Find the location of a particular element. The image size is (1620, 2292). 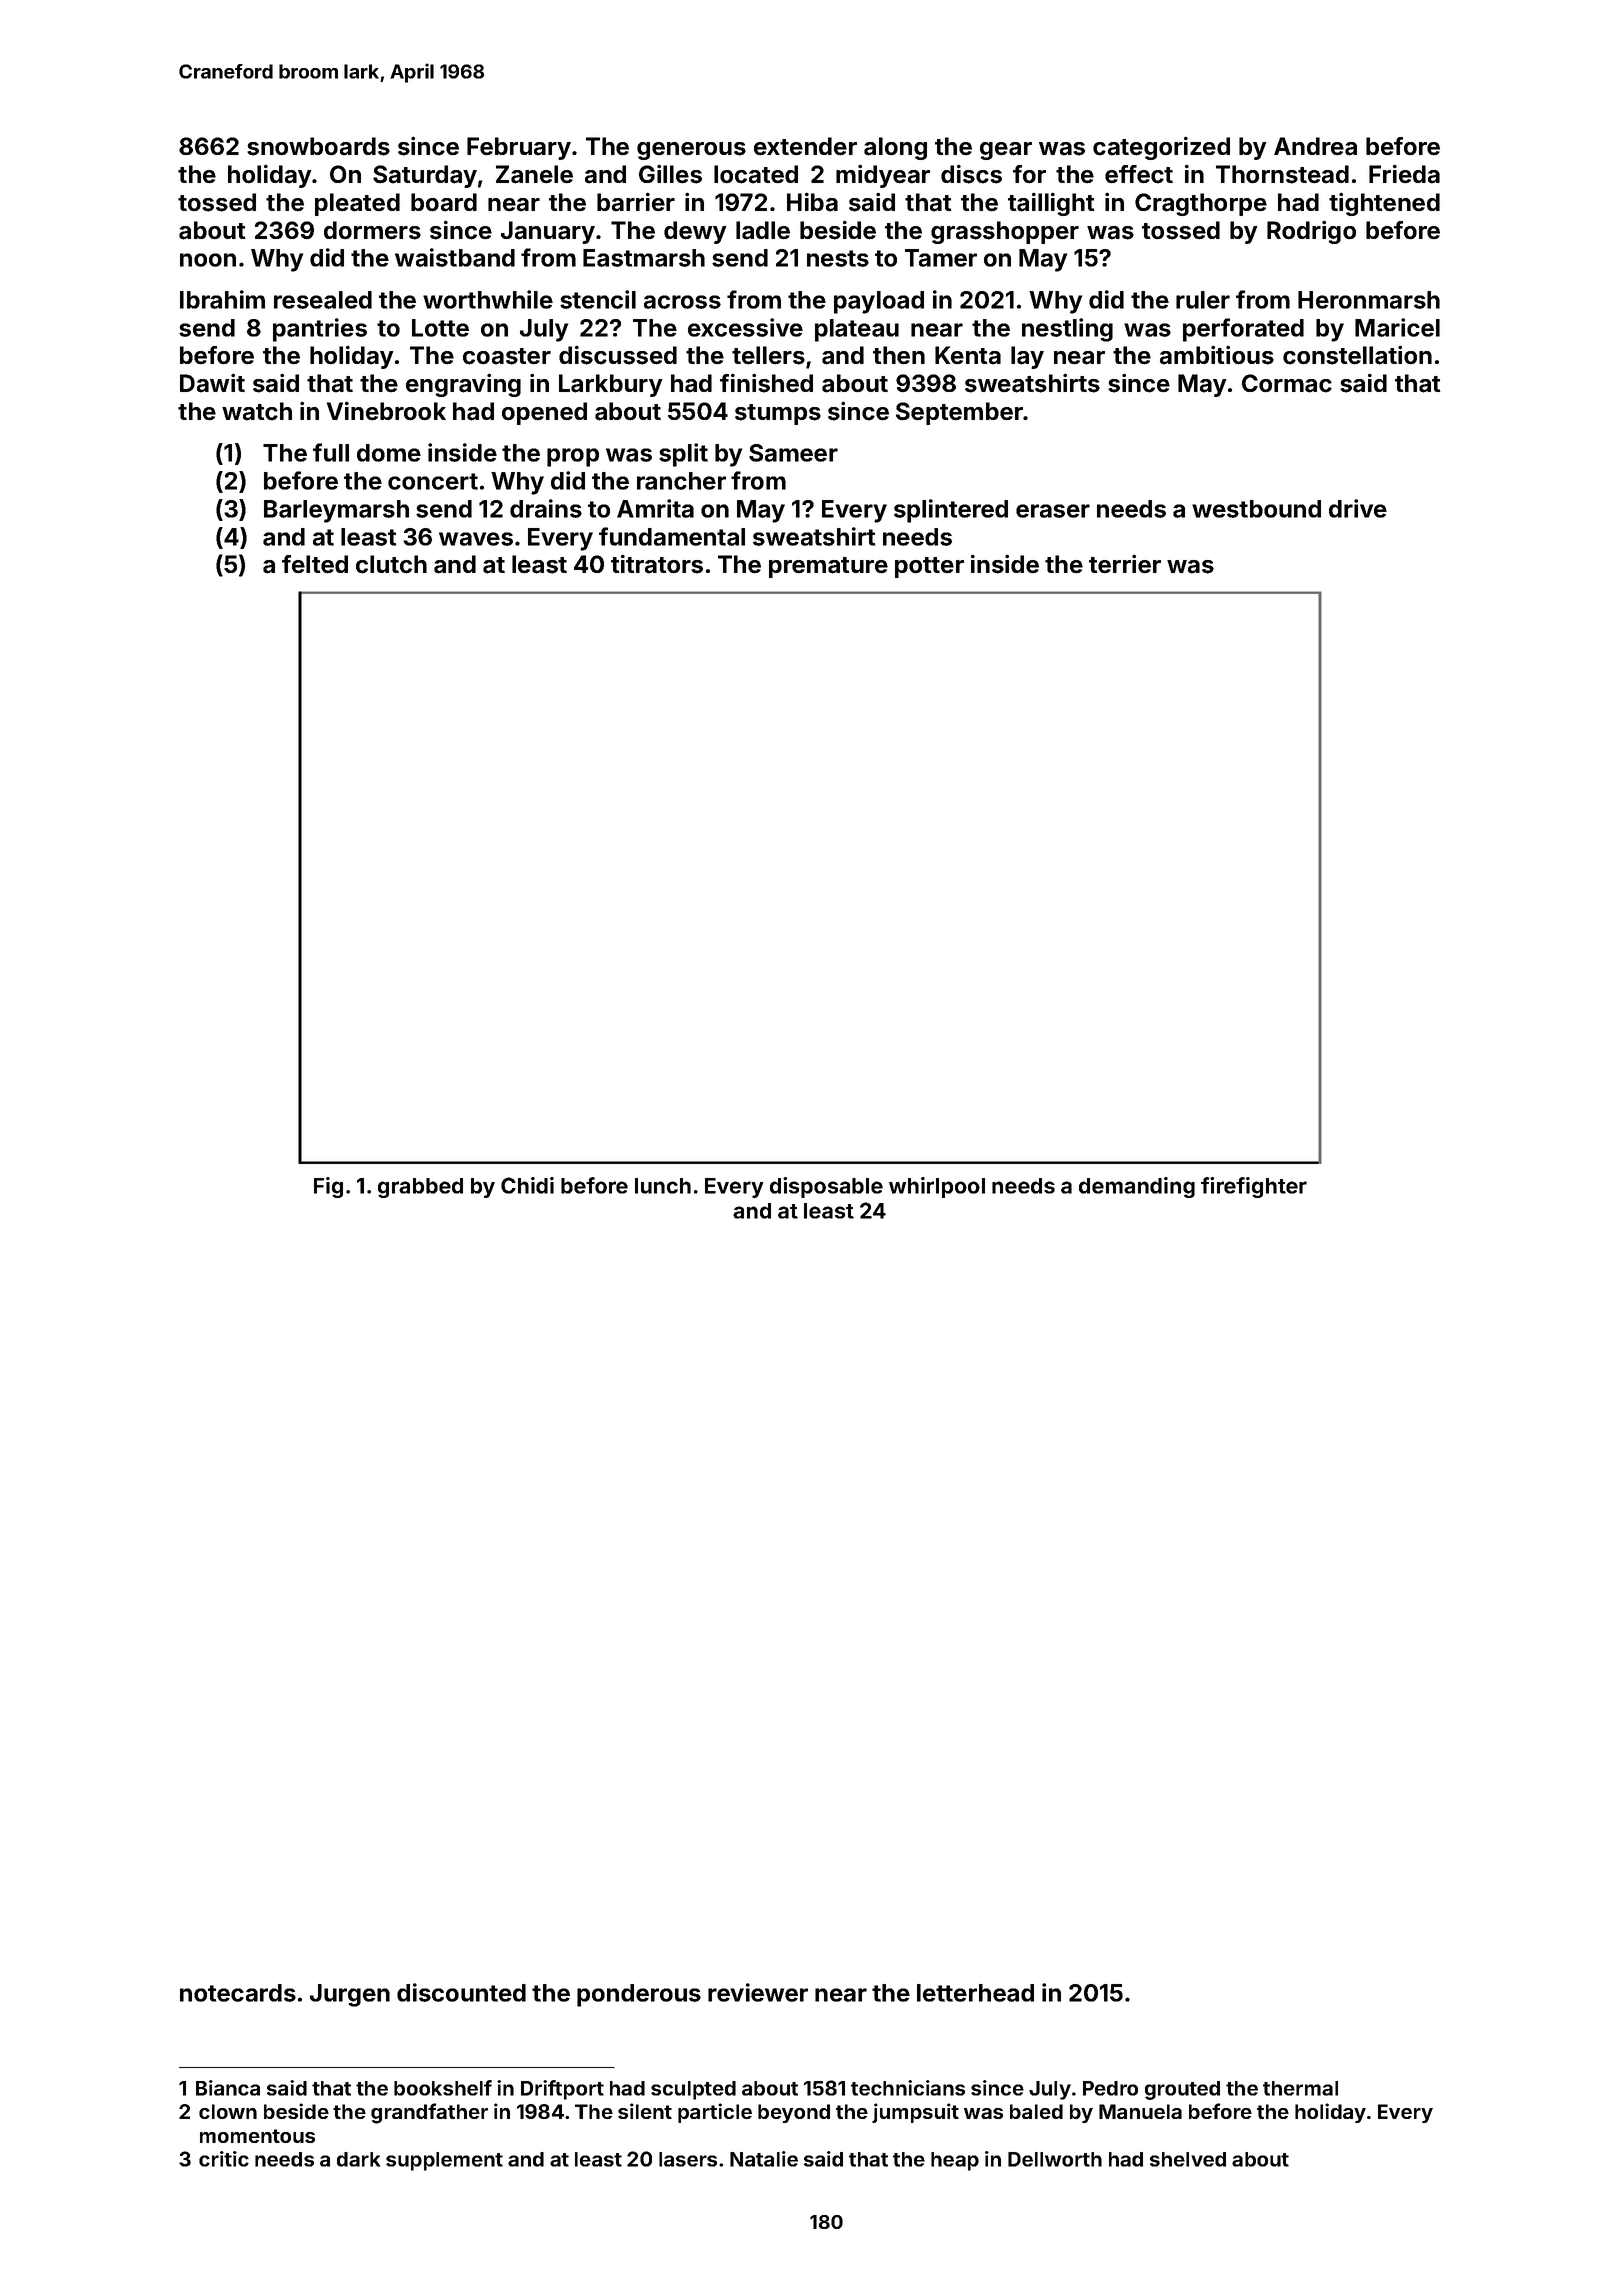

letterhead is located at coordinates (975, 1993).
